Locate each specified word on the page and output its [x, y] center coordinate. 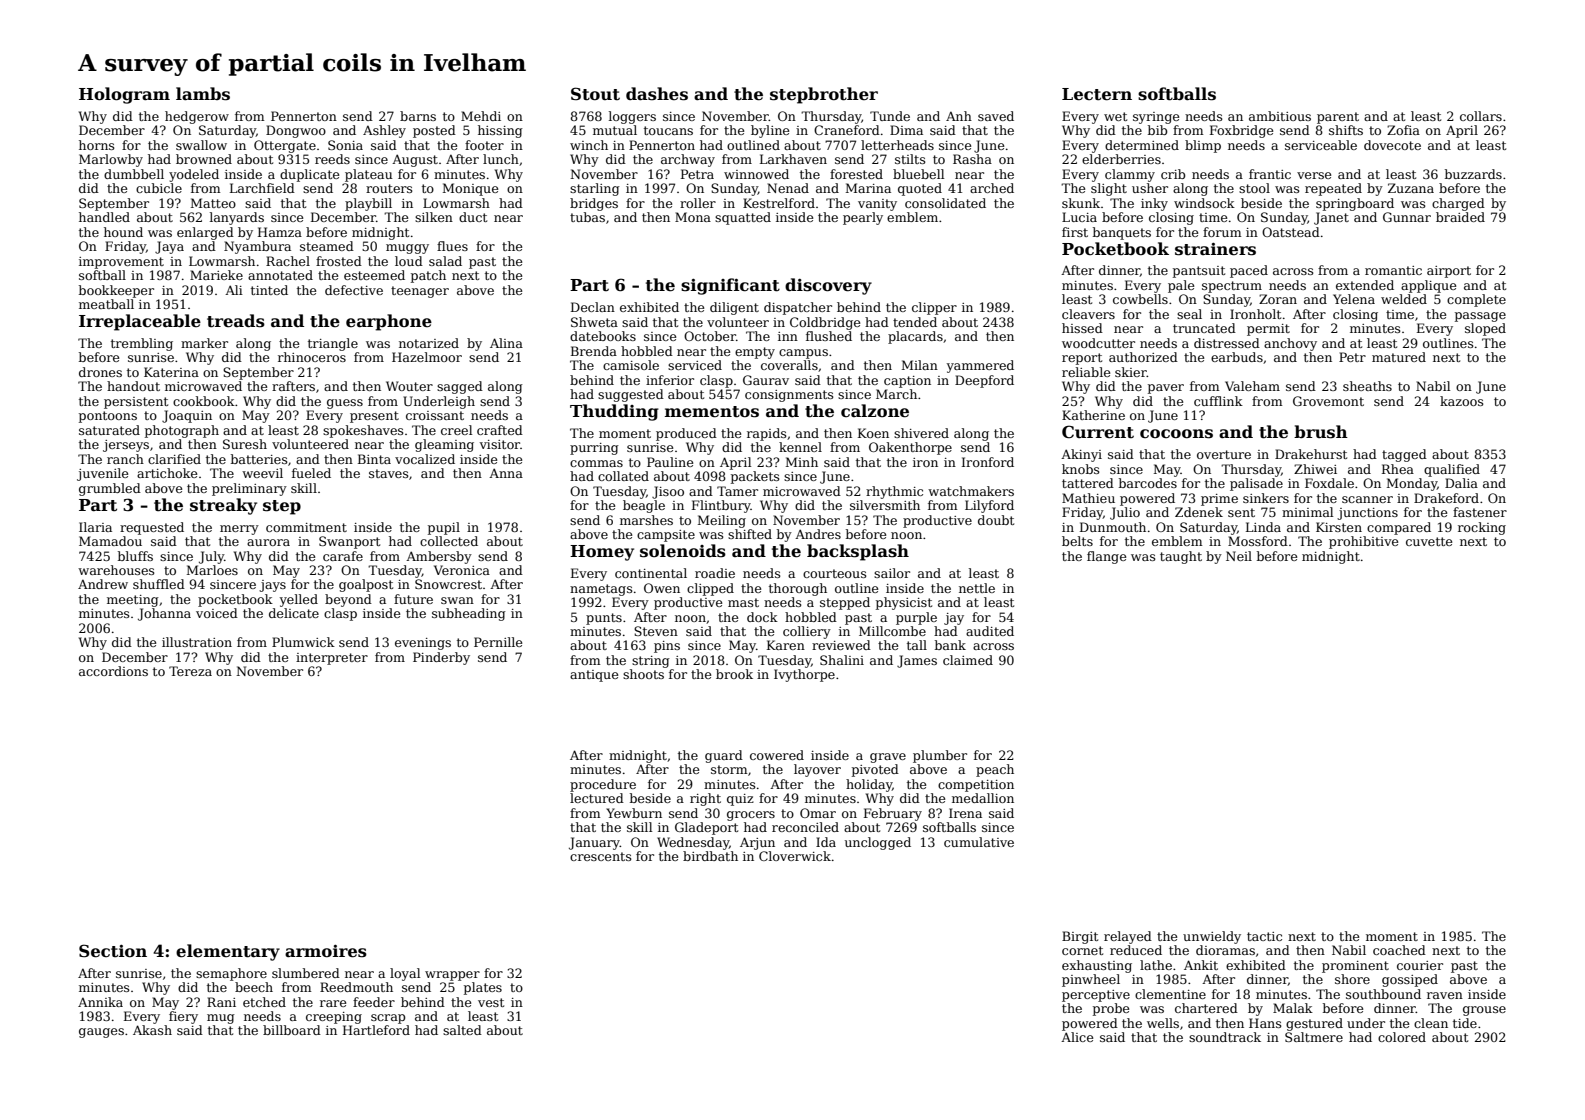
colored [1402, 1037]
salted [462, 1030]
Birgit [1080, 937]
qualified [1452, 470]
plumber [940, 756]
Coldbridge [825, 323]
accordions [113, 671]
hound [123, 232]
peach [995, 770]
